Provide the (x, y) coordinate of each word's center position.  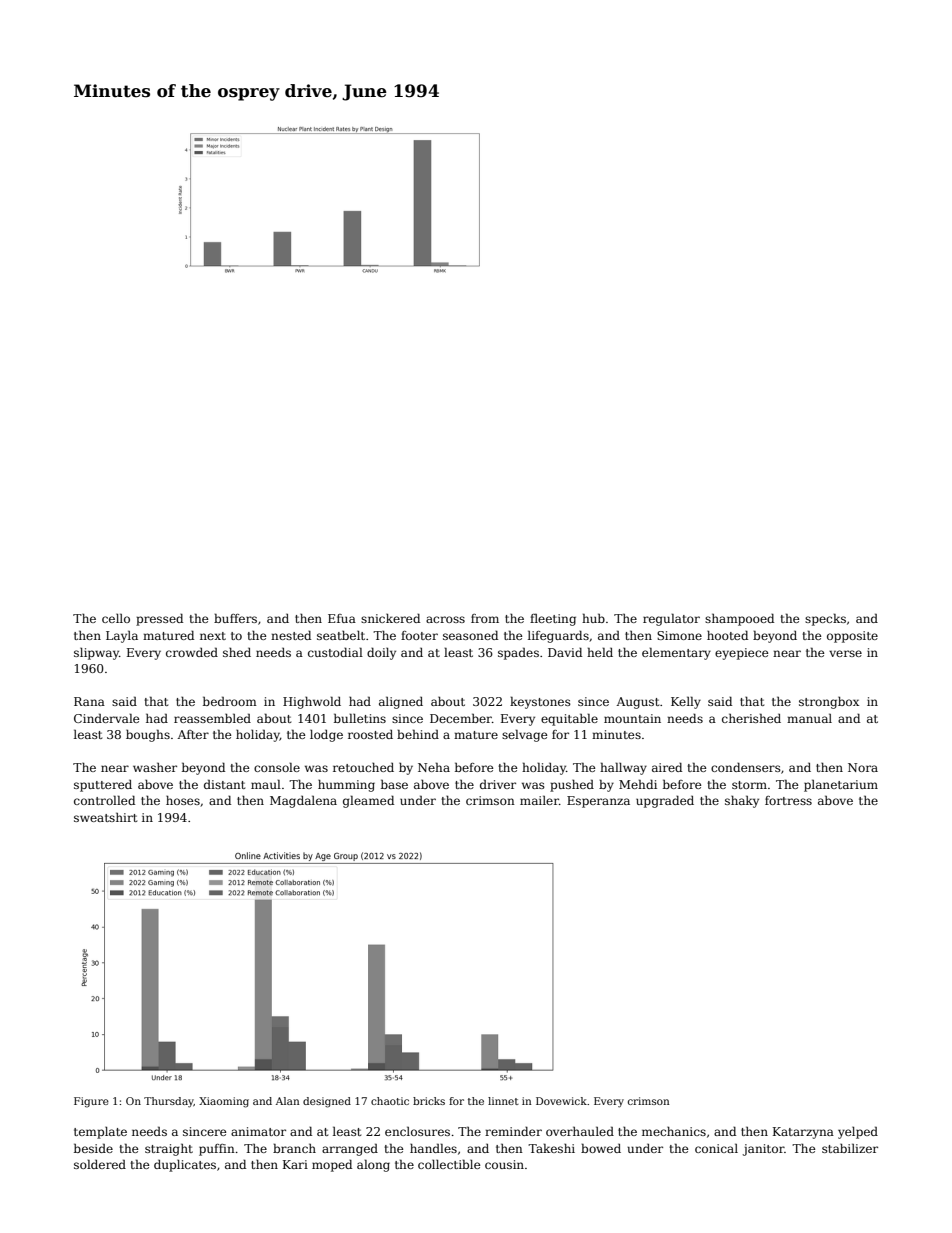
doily (381, 653)
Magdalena (303, 801)
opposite (852, 637)
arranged (350, 1149)
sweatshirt (105, 817)
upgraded (665, 801)
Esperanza (598, 802)
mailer (539, 800)
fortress (788, 800)
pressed (159, 619)
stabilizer (850, 1148)
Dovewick (561, 1101)
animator (258, 1131)
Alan (288, 1101)
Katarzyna (803, 1133)
